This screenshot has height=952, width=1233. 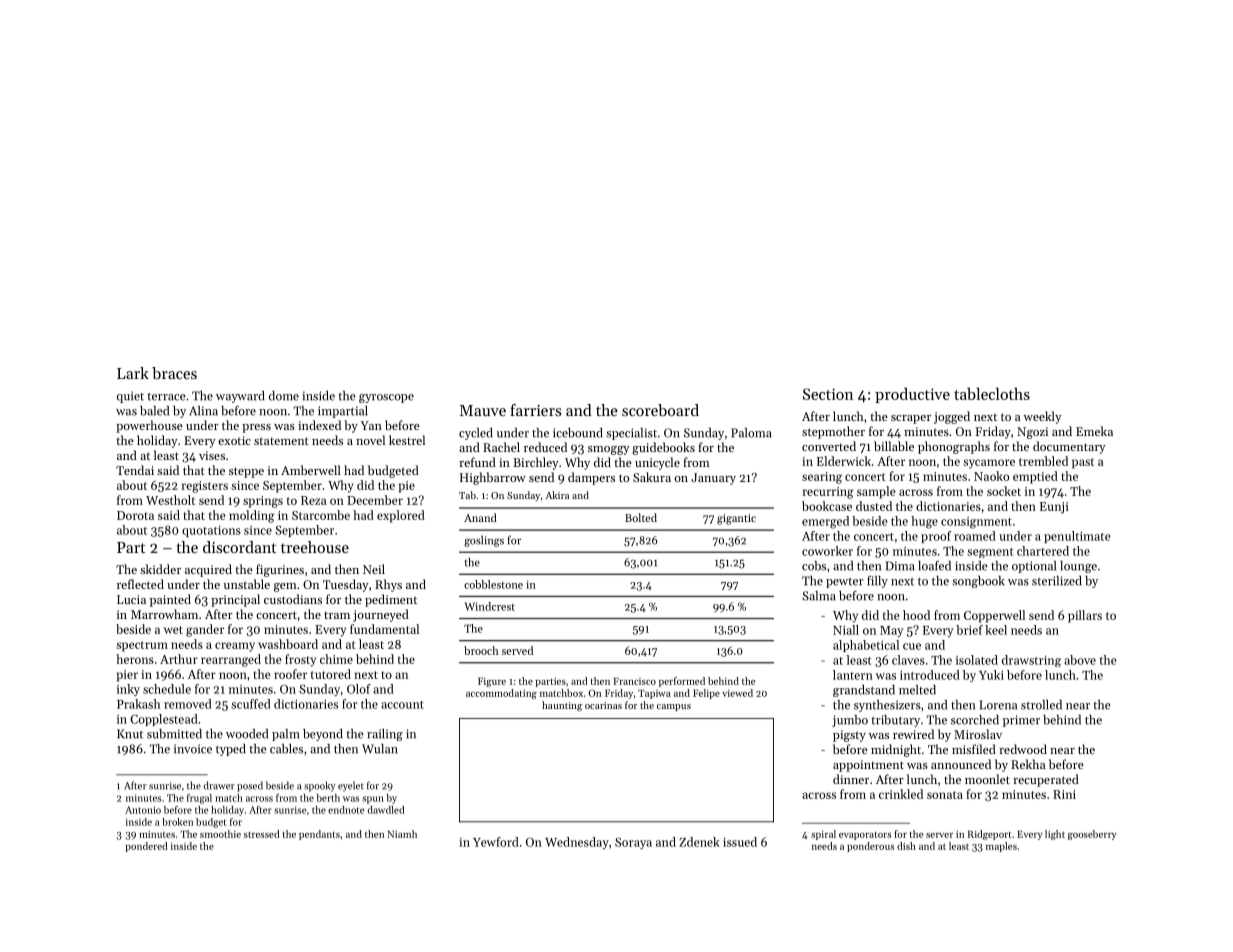 I want to click on appointment, so click(x=868, y=766).
